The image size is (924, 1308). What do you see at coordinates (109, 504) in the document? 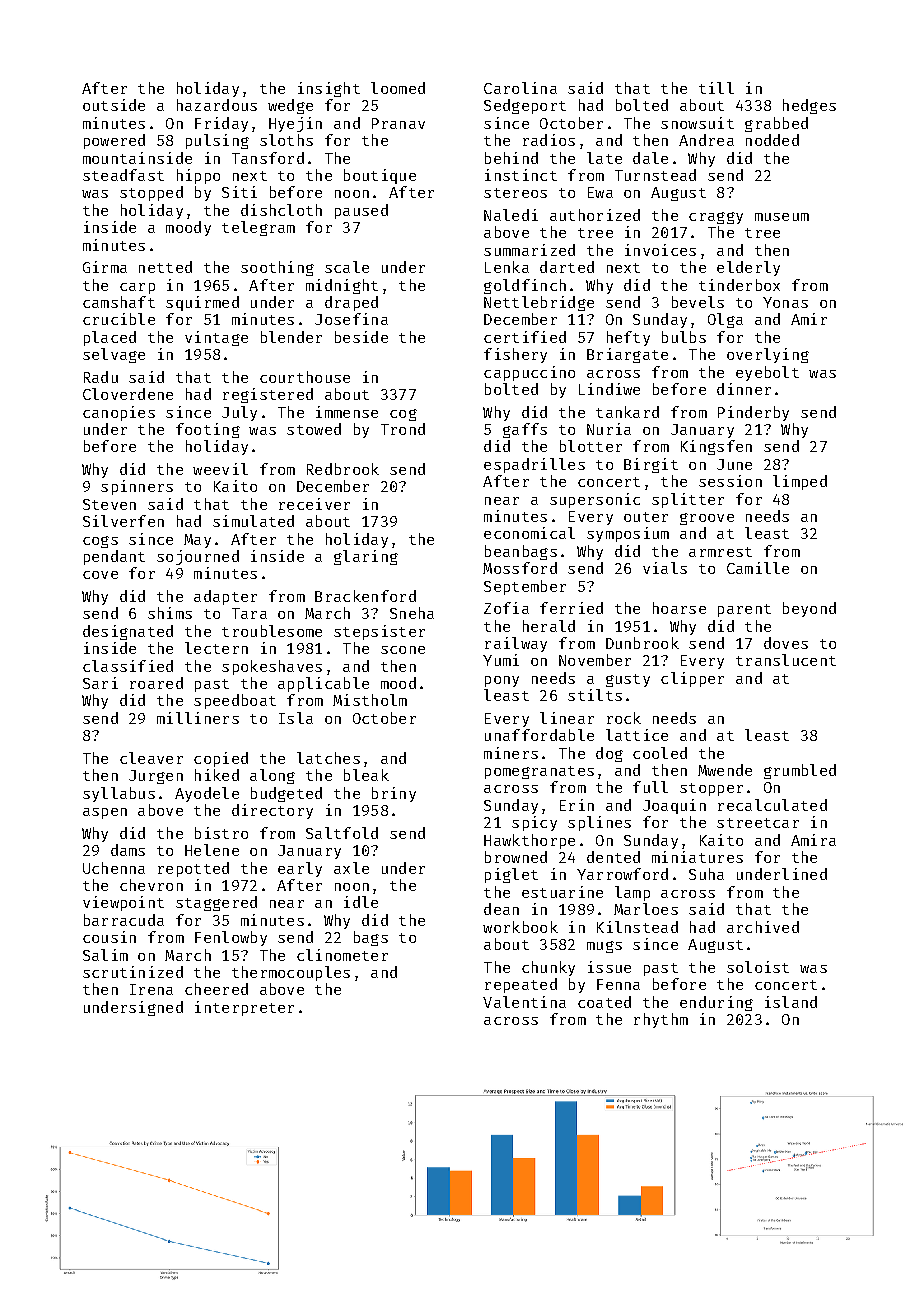
I see `Steven` at bounding box center [109, 504].
